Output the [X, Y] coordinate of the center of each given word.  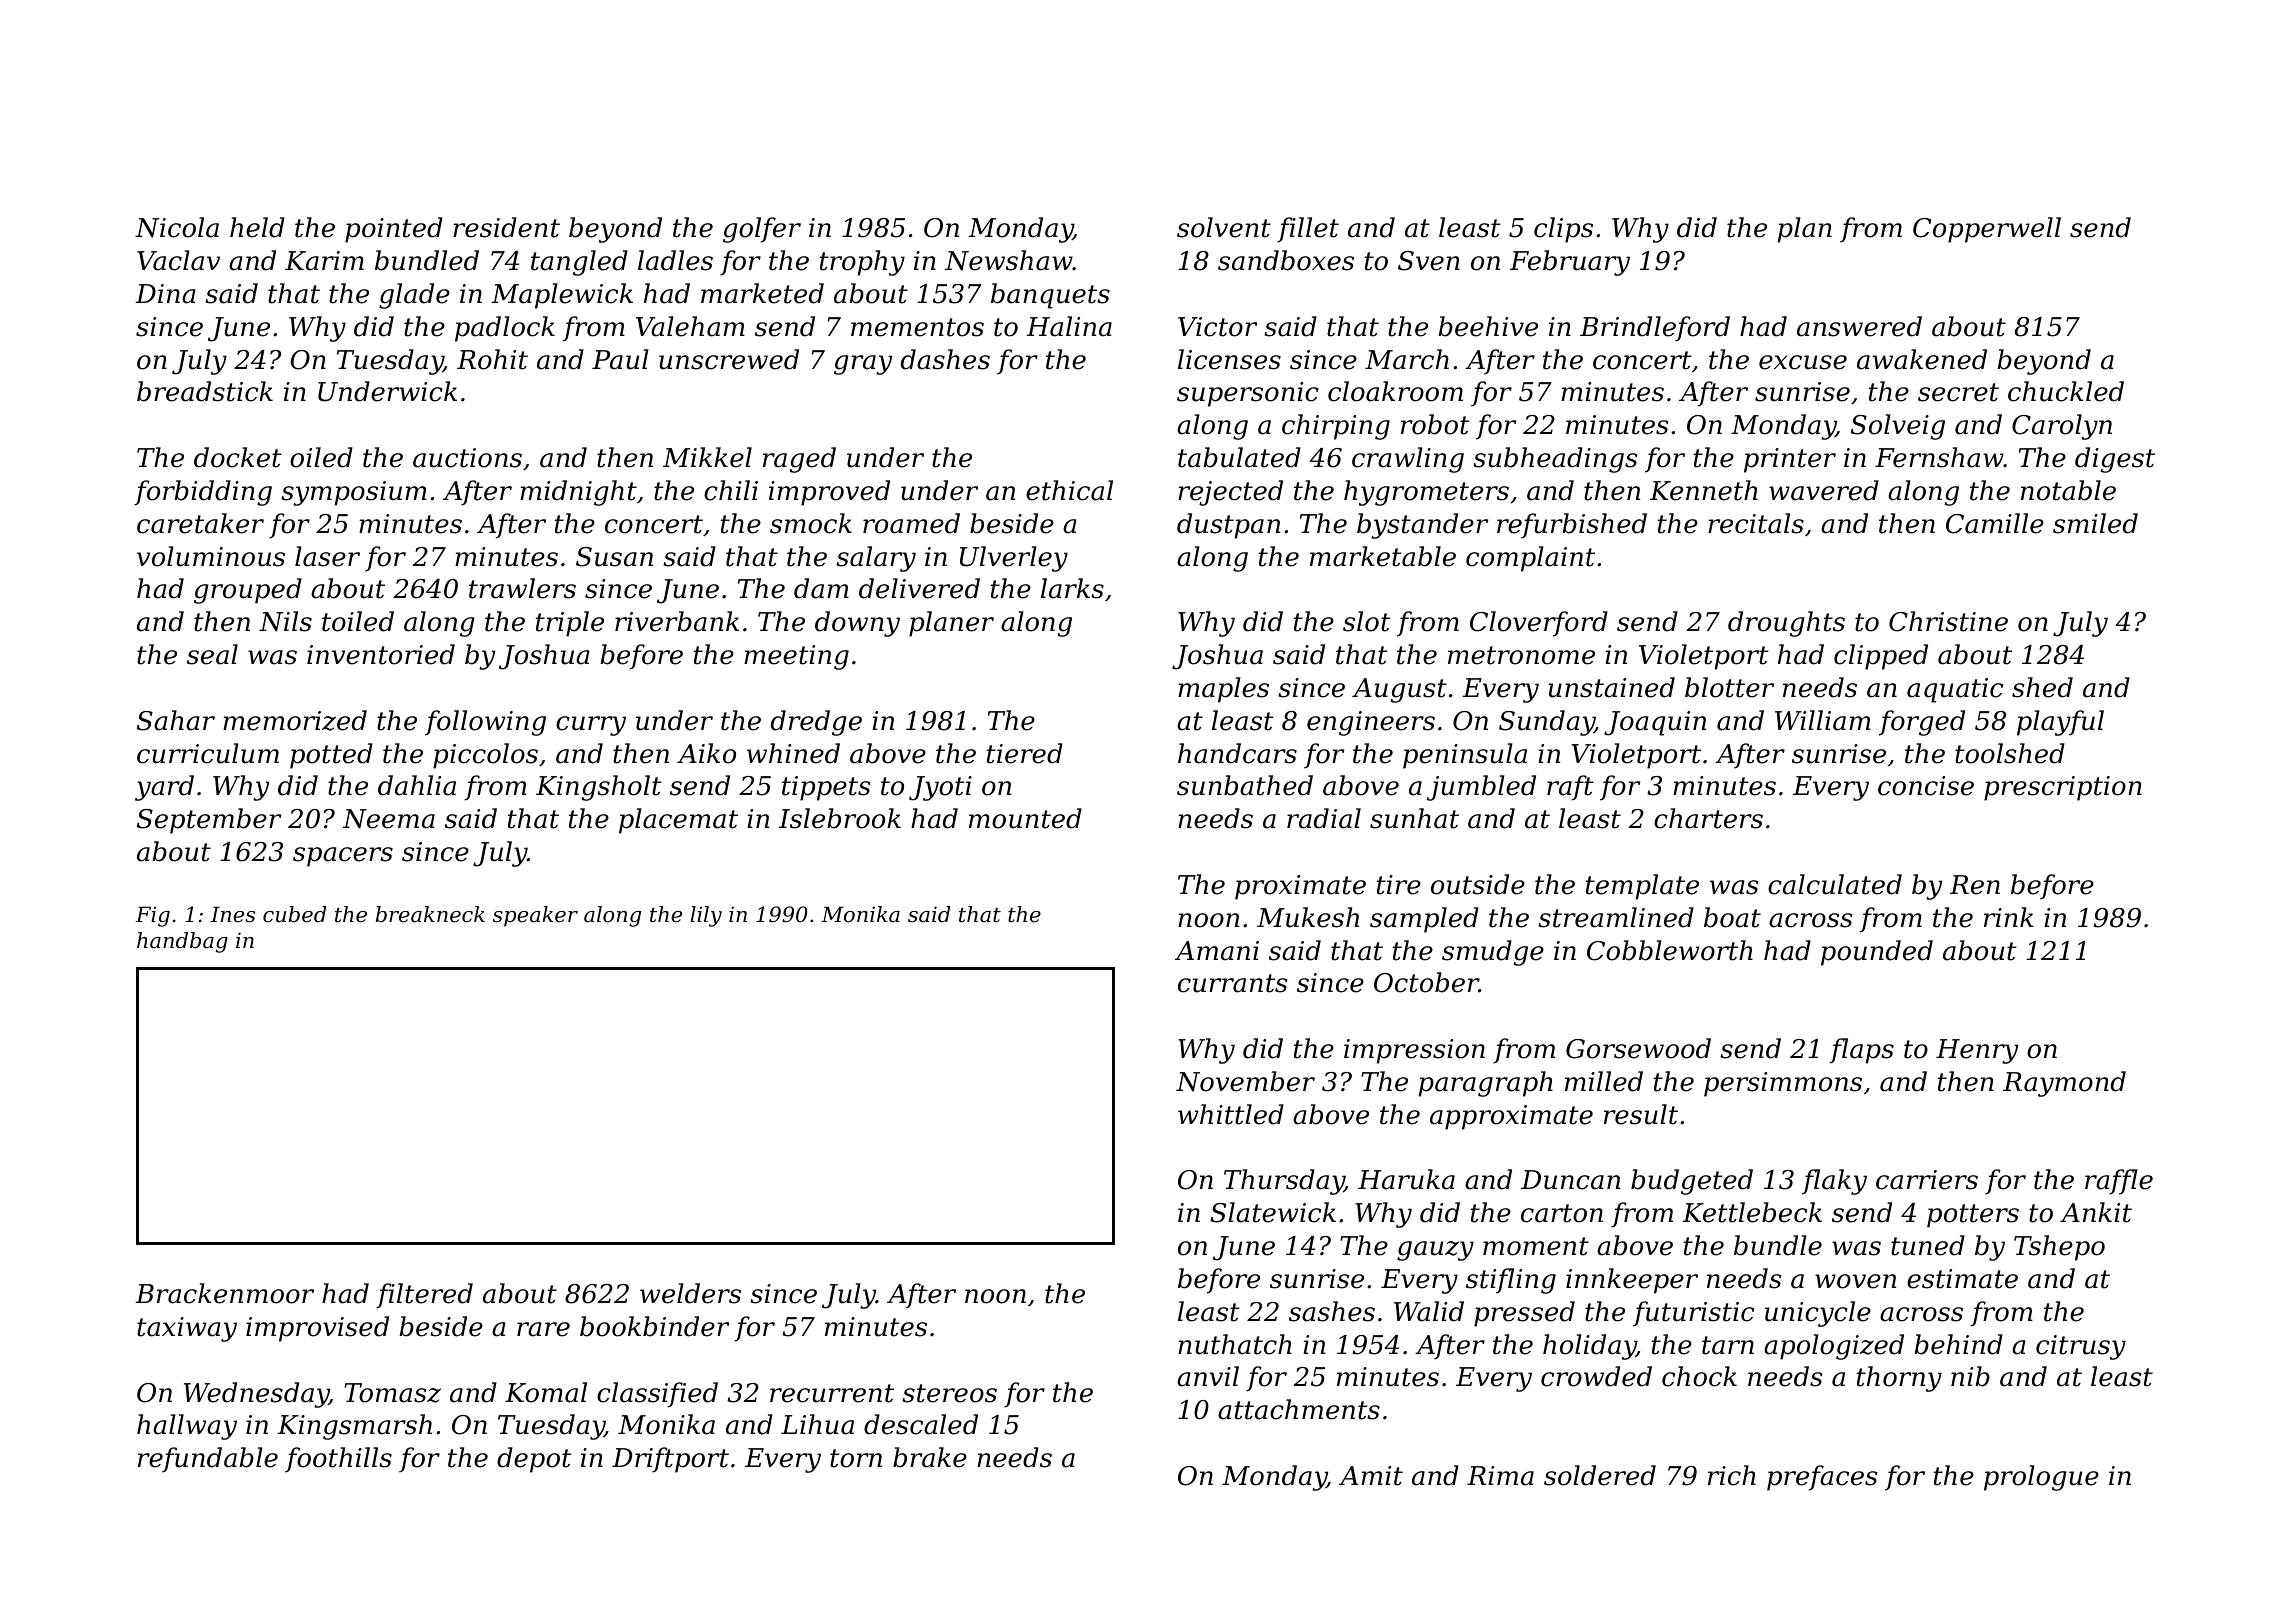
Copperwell [1987, 230]
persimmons [1783, 1084]
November [1245, 1081]
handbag [182, 942]
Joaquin [1655, 723]
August [1399, 690]
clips [1563, 230]
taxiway [187, 1329]
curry [591, 726]
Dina [165, 294]
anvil [1208, 1376]
